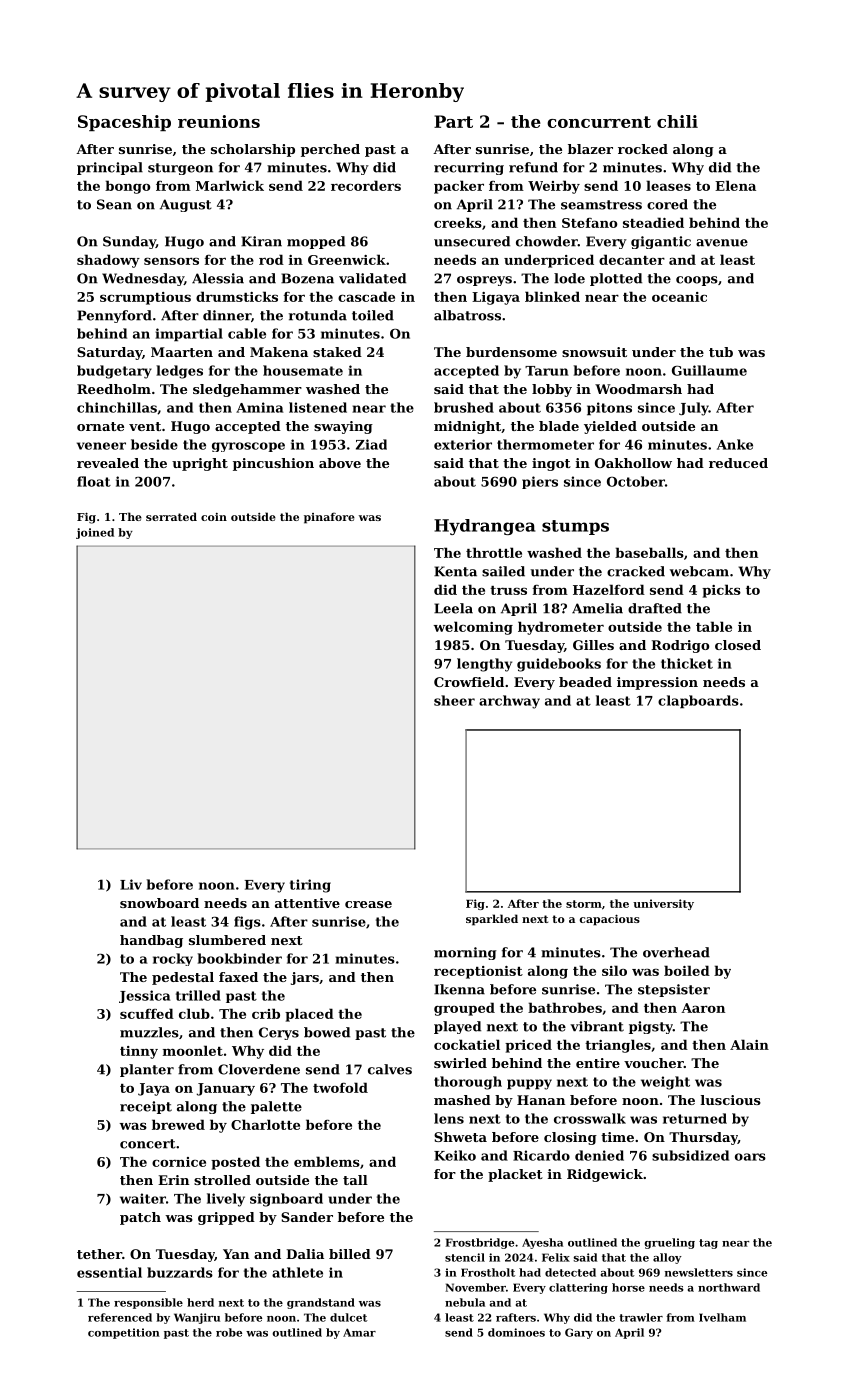 This document has height=1400, width=849. Describe the element at coordinates (663, 904) in the document. I see `university` at that location.
